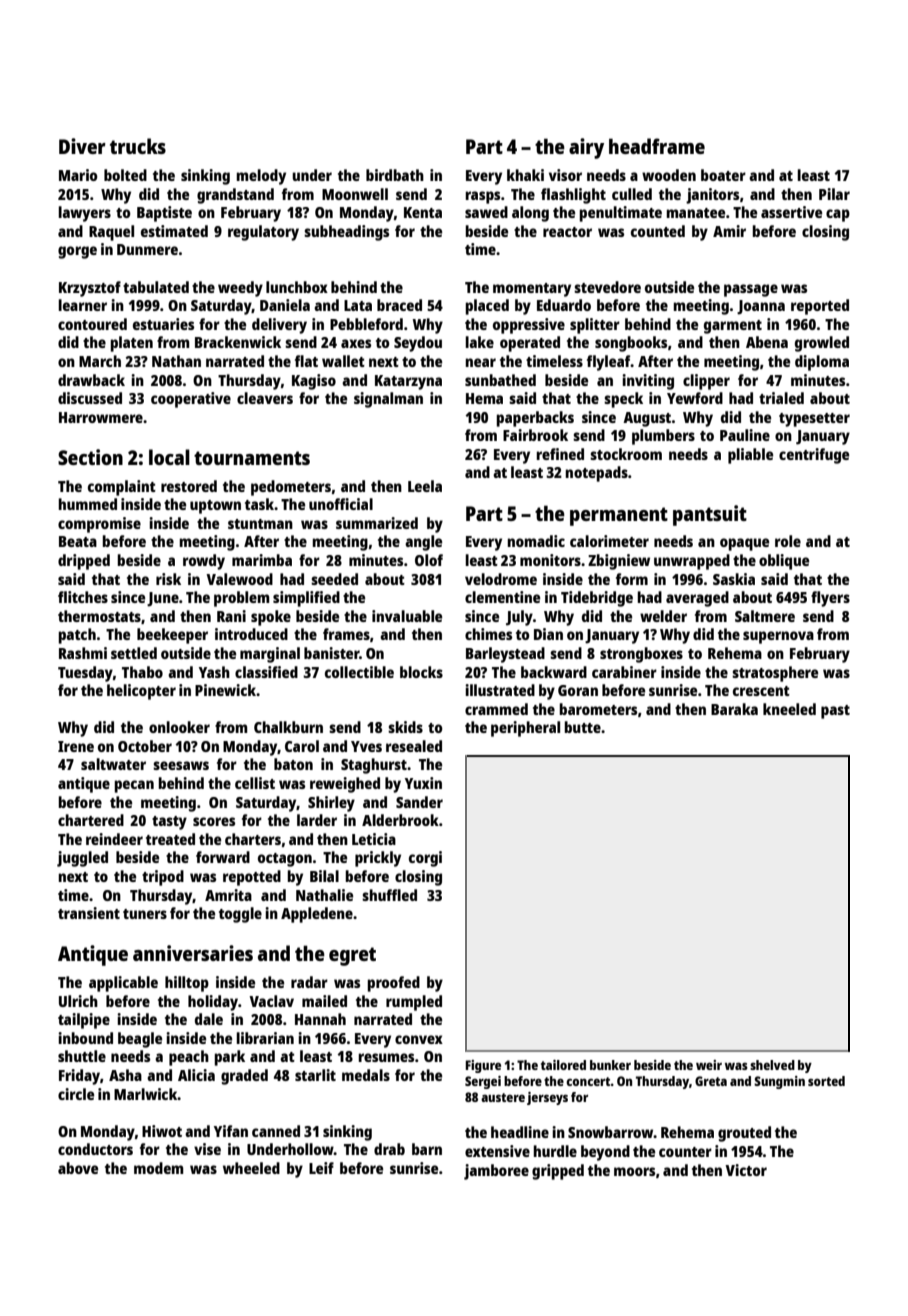 Image resolution: width=908 pixels, height=1316 pixels. I want to click on Valewood, so click(239, 579).
